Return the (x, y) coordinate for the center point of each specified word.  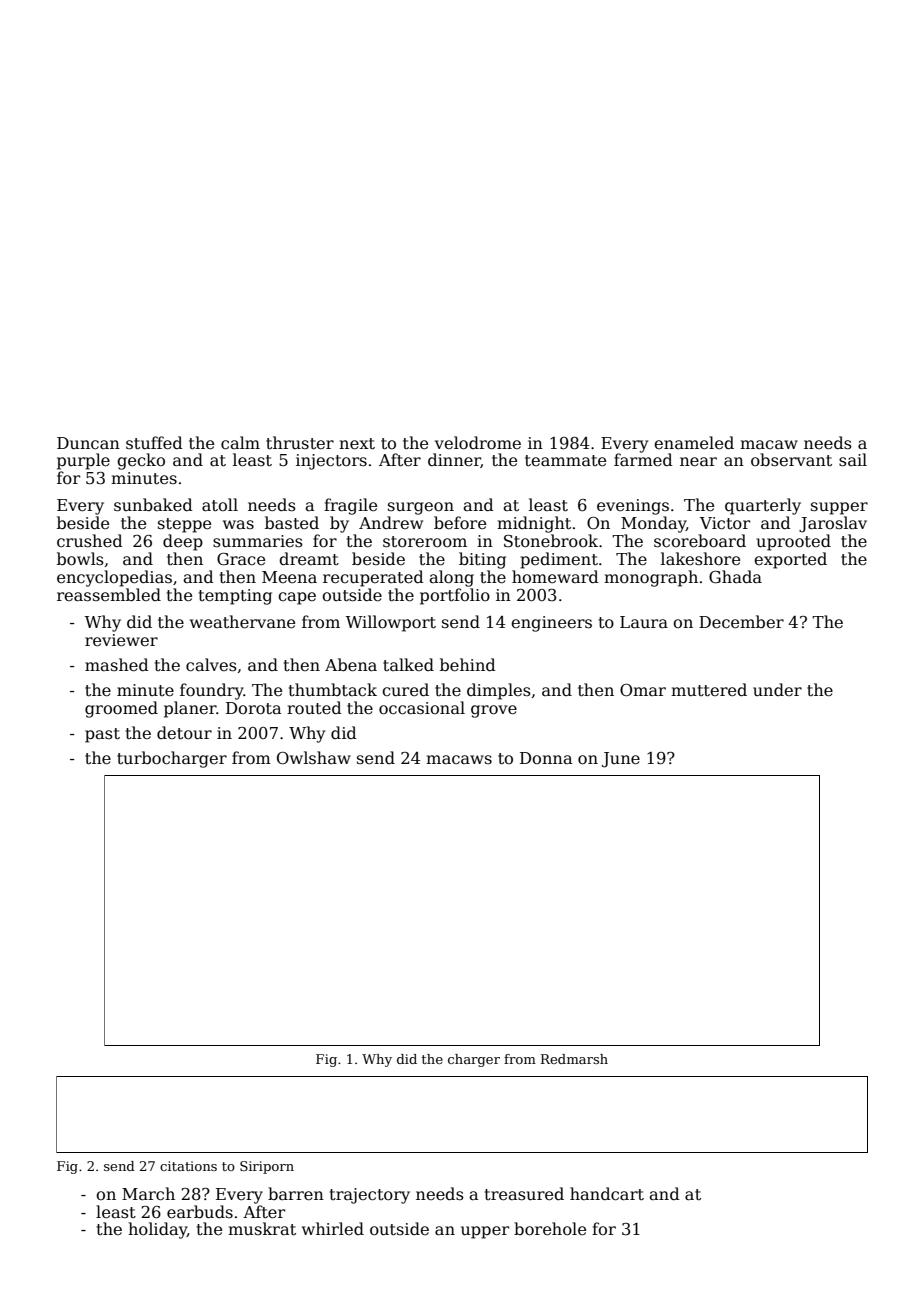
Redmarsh (574, 1059)
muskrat (262, 1228)
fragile (350, 506)
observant (791, 460)
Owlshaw (314, 758)
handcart (607, 1194)
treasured (524, 1194)
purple (83, 461)
